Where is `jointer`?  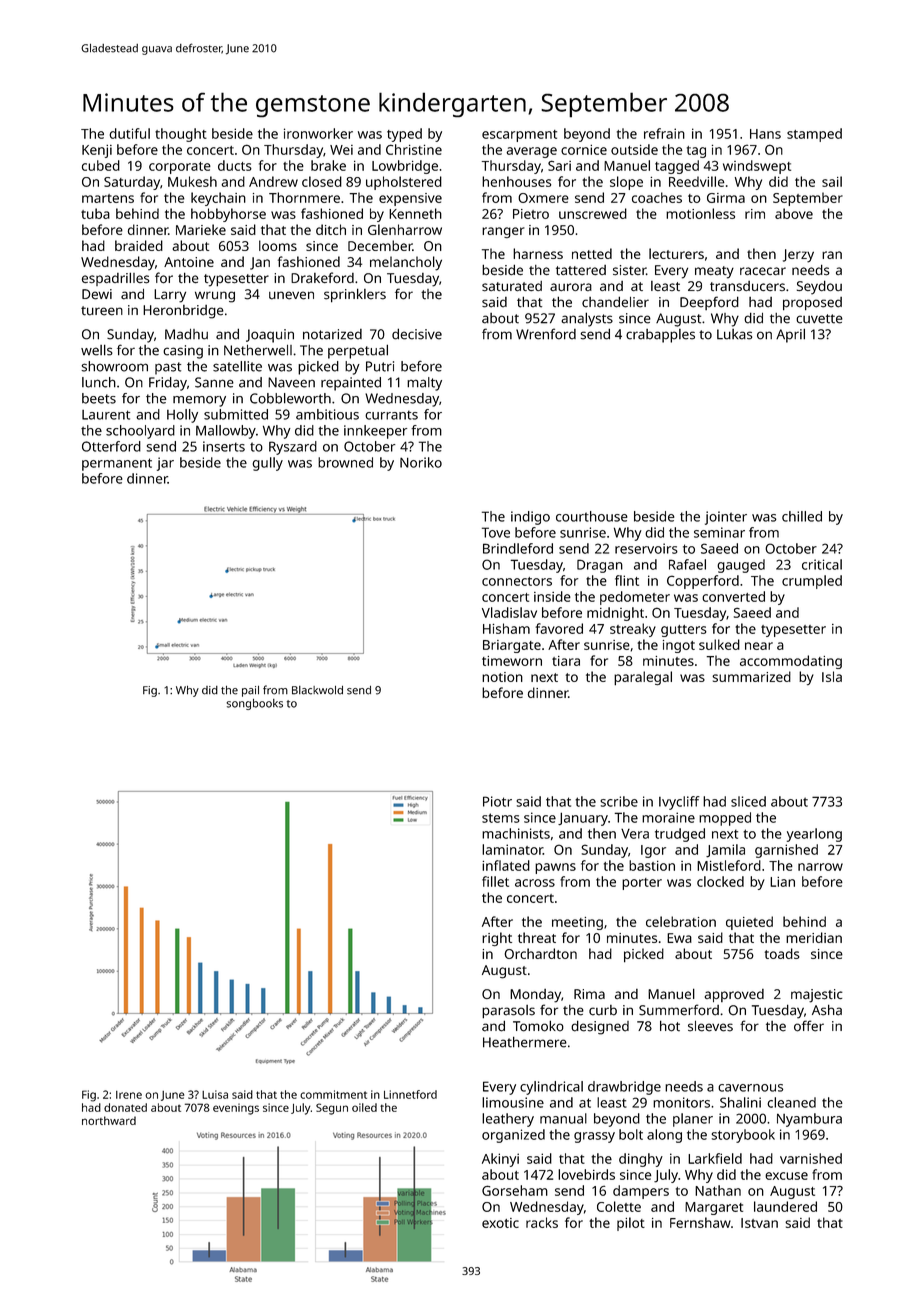
jointer is located at coordinates (726, 518).
